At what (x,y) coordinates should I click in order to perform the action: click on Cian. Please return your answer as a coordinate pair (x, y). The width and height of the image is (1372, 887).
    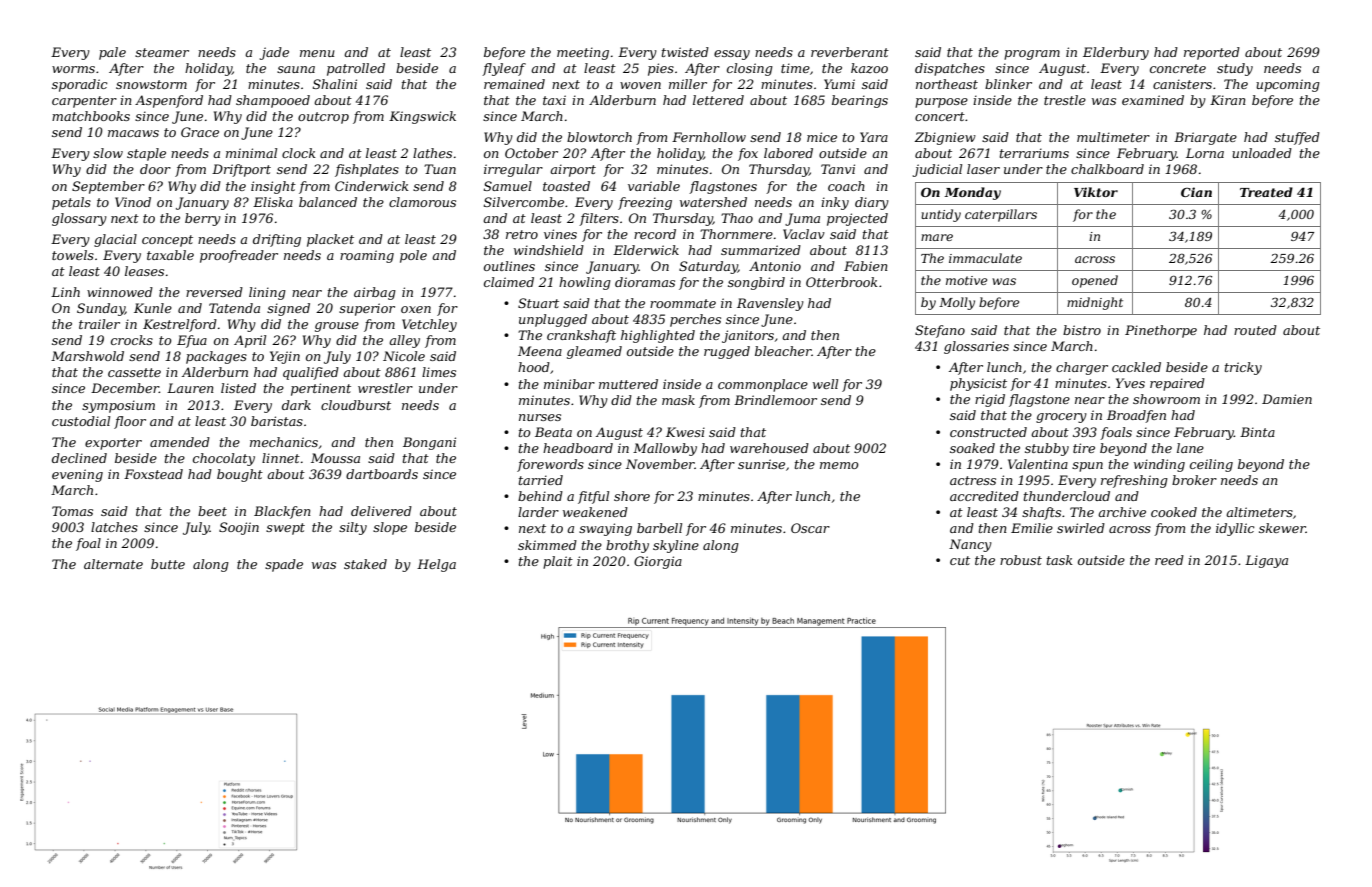
    Looking at the image, I should click on (1196, 192).
